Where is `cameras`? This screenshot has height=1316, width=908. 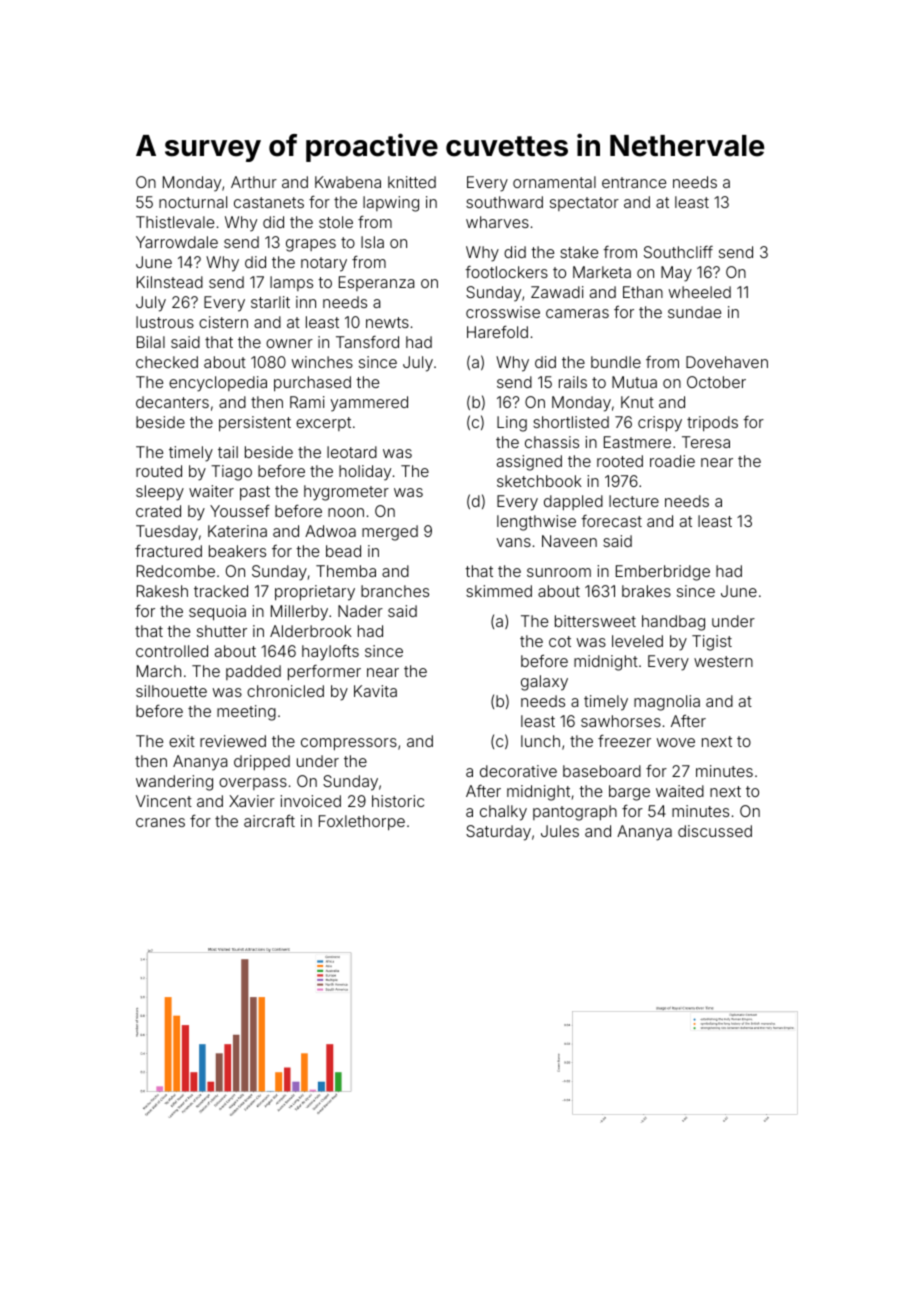 cameras is located at coordinates (577, 313).
